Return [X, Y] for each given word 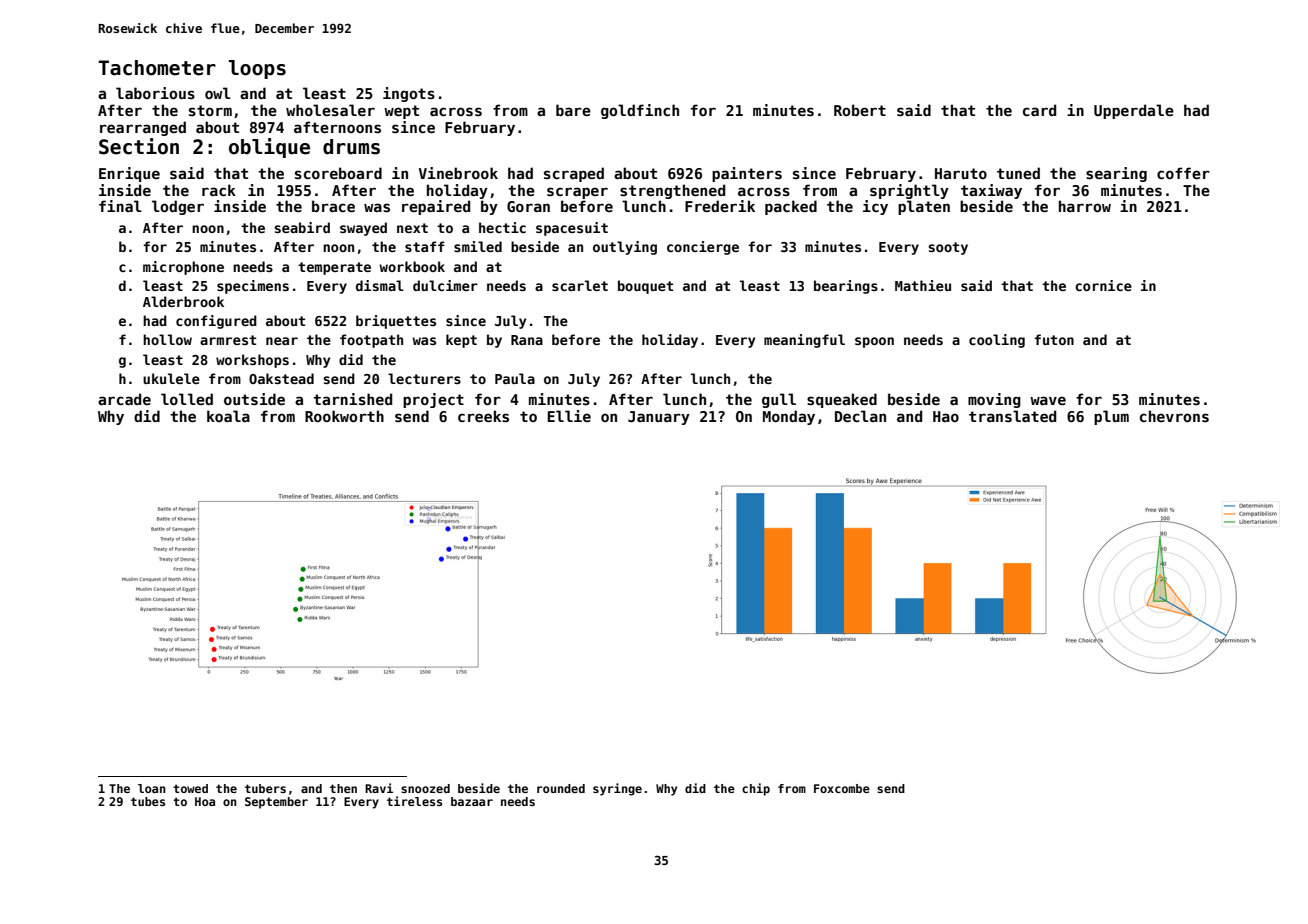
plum [1111, 417]
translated [1012, 416]
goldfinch [640, 111]
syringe [617, 789]
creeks [483, 416]
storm [210, 110]
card [1039, 110]
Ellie [569, 416]
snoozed [425, 788]
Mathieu [923, 285]
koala [228, 416]
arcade [124, 399]
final [120, 206]
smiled [478, 246]
